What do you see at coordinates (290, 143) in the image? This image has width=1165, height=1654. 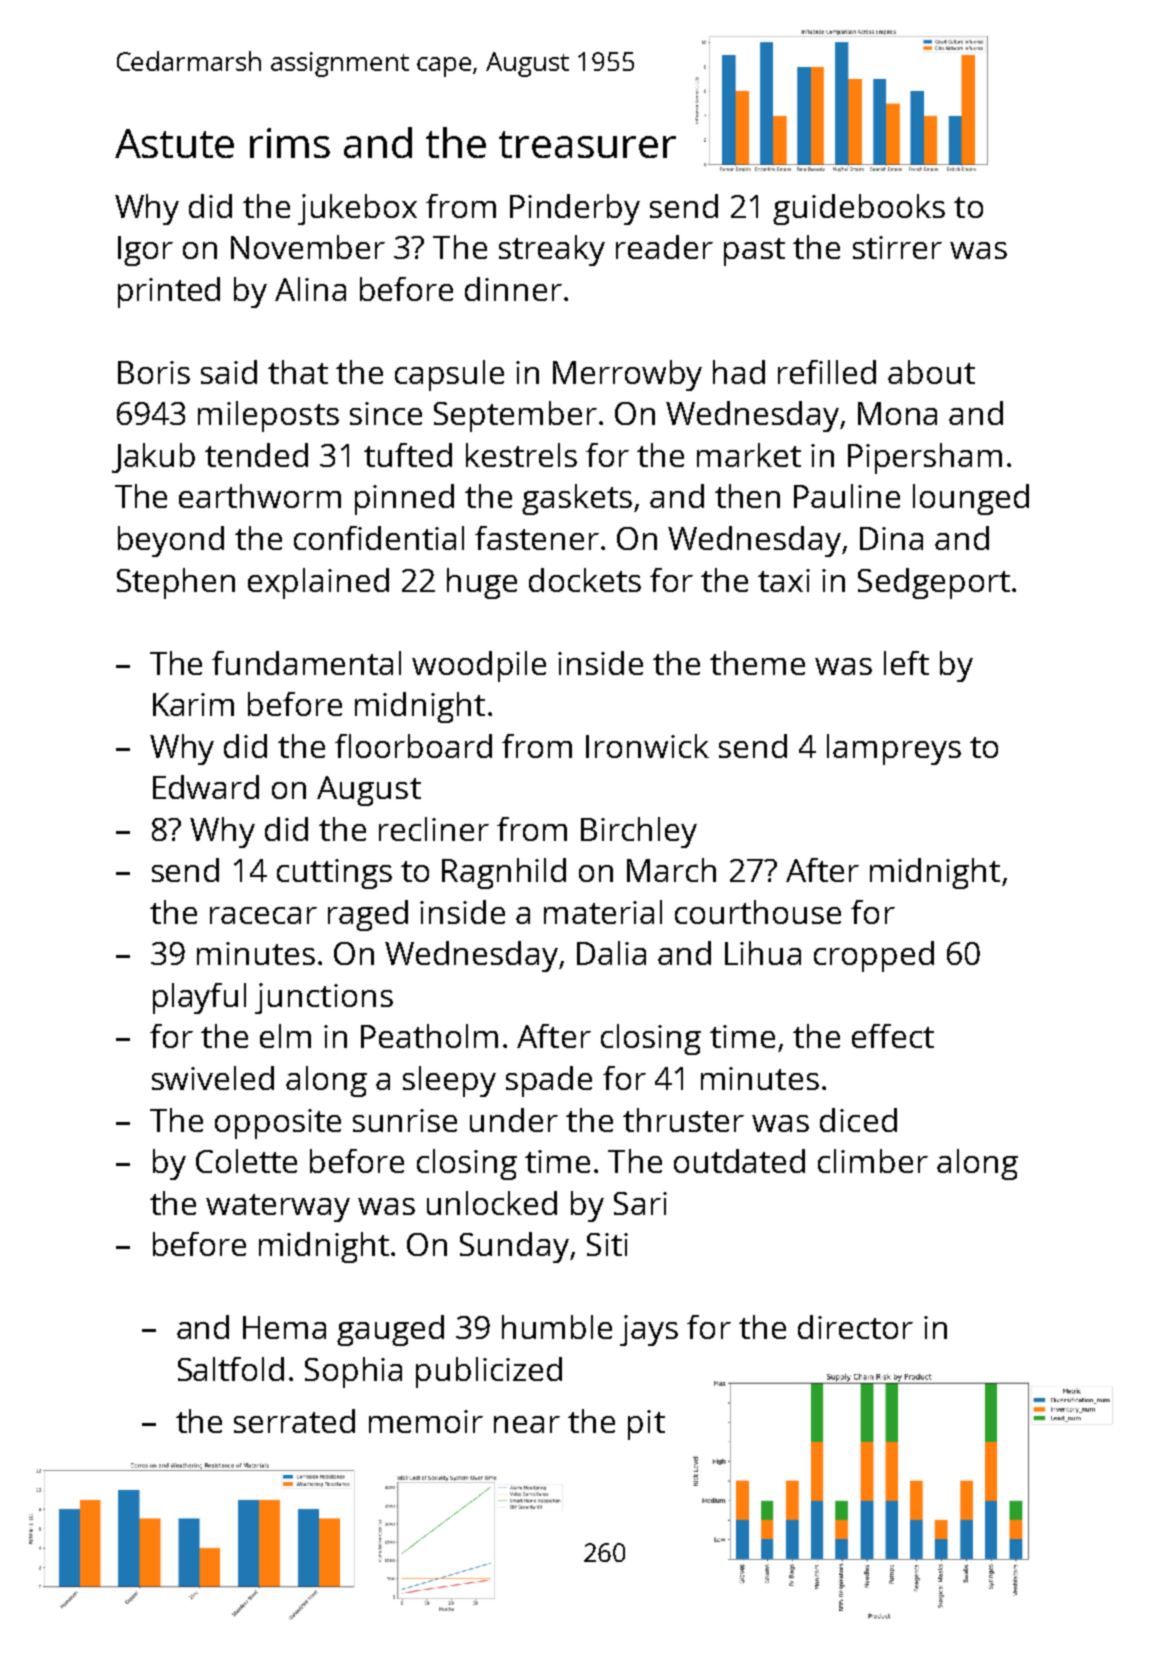 I see `rims` at bounding box center [290, 143].
